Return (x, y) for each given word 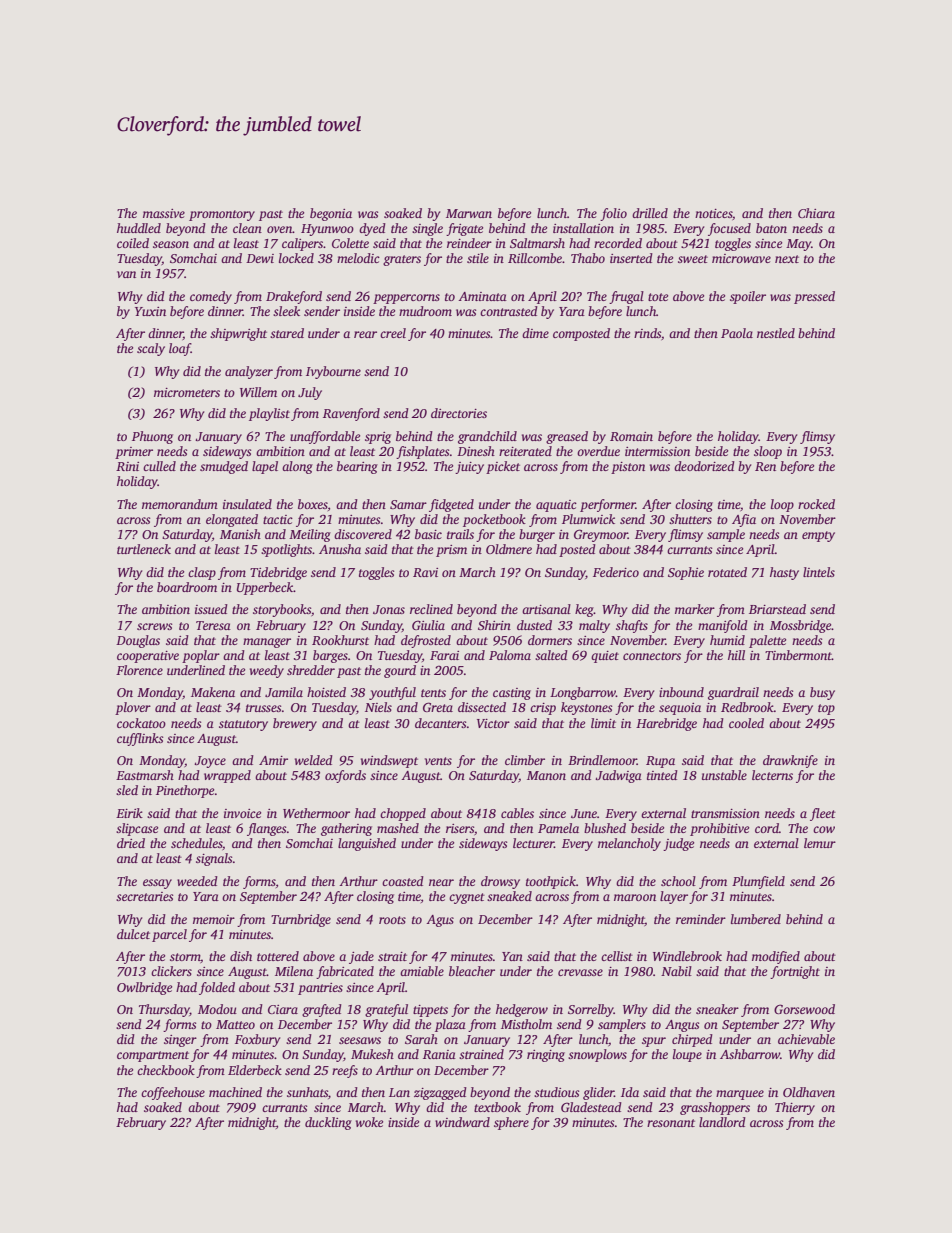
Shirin (494, 625)
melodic (358, 258)
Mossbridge (800, 626)
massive (164, 213)
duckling (328, 1123)
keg (584, 610)
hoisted (326, 692)
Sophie (686, 573)
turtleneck (144, 549)
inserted (631, 258)
